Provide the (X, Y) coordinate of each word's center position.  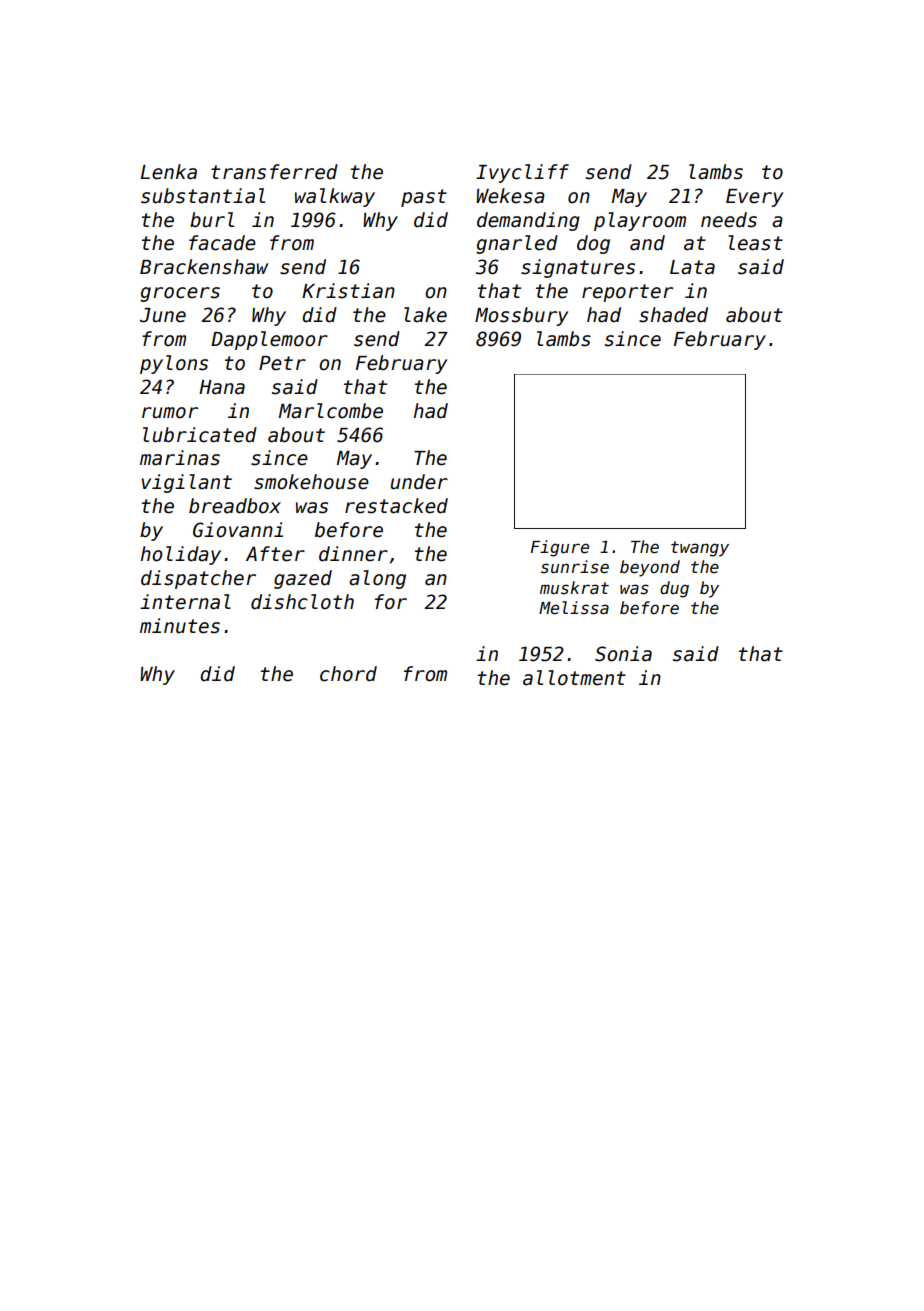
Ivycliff (522, 173)
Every (754, 198)
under (419, 482)
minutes (180, 626)
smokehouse (311, 482)
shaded (673, 315)
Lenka (168, 172)
